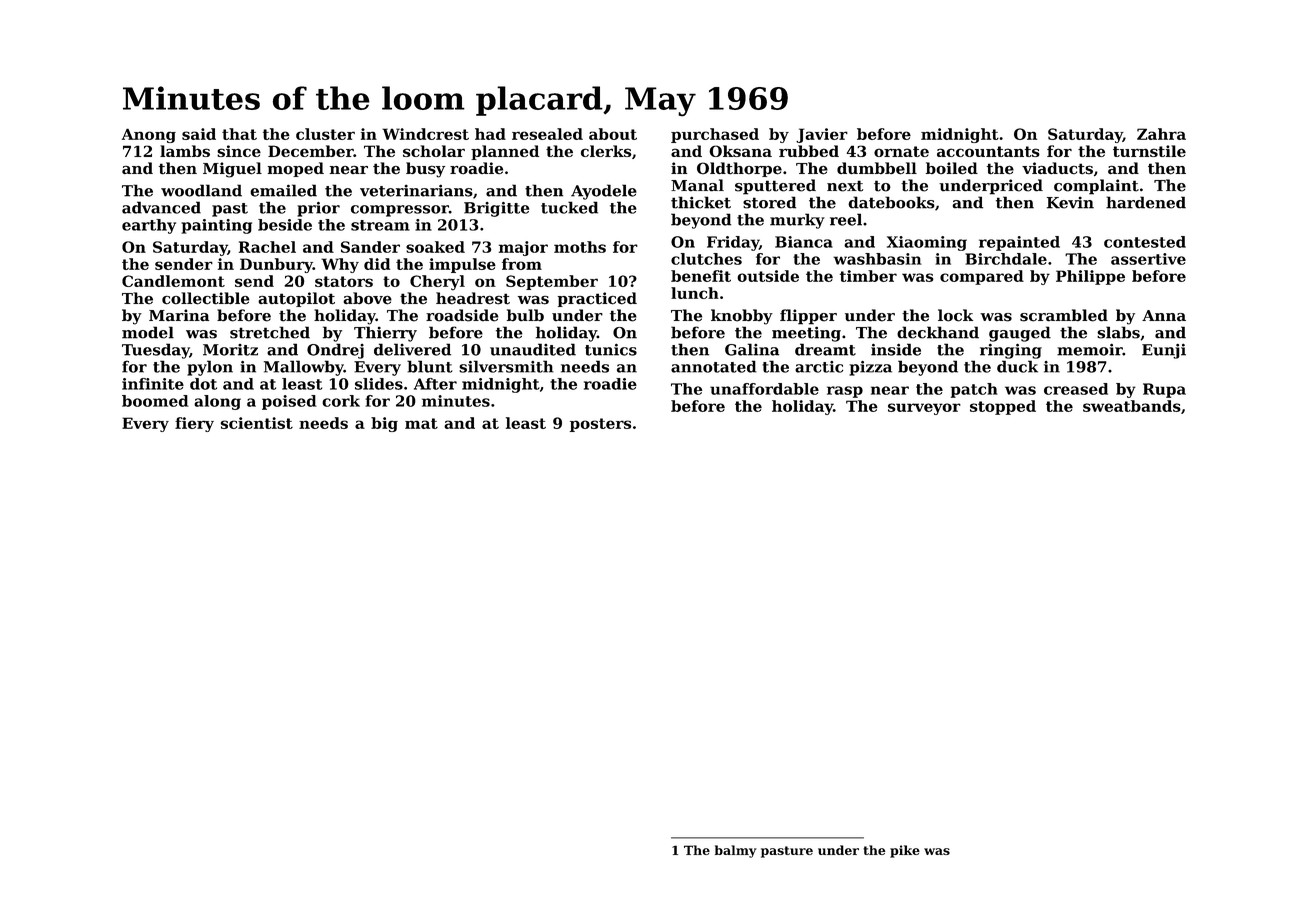 This screenshot has height=924, width=1308. I want to click on turnstile, so click(1149, 151).
